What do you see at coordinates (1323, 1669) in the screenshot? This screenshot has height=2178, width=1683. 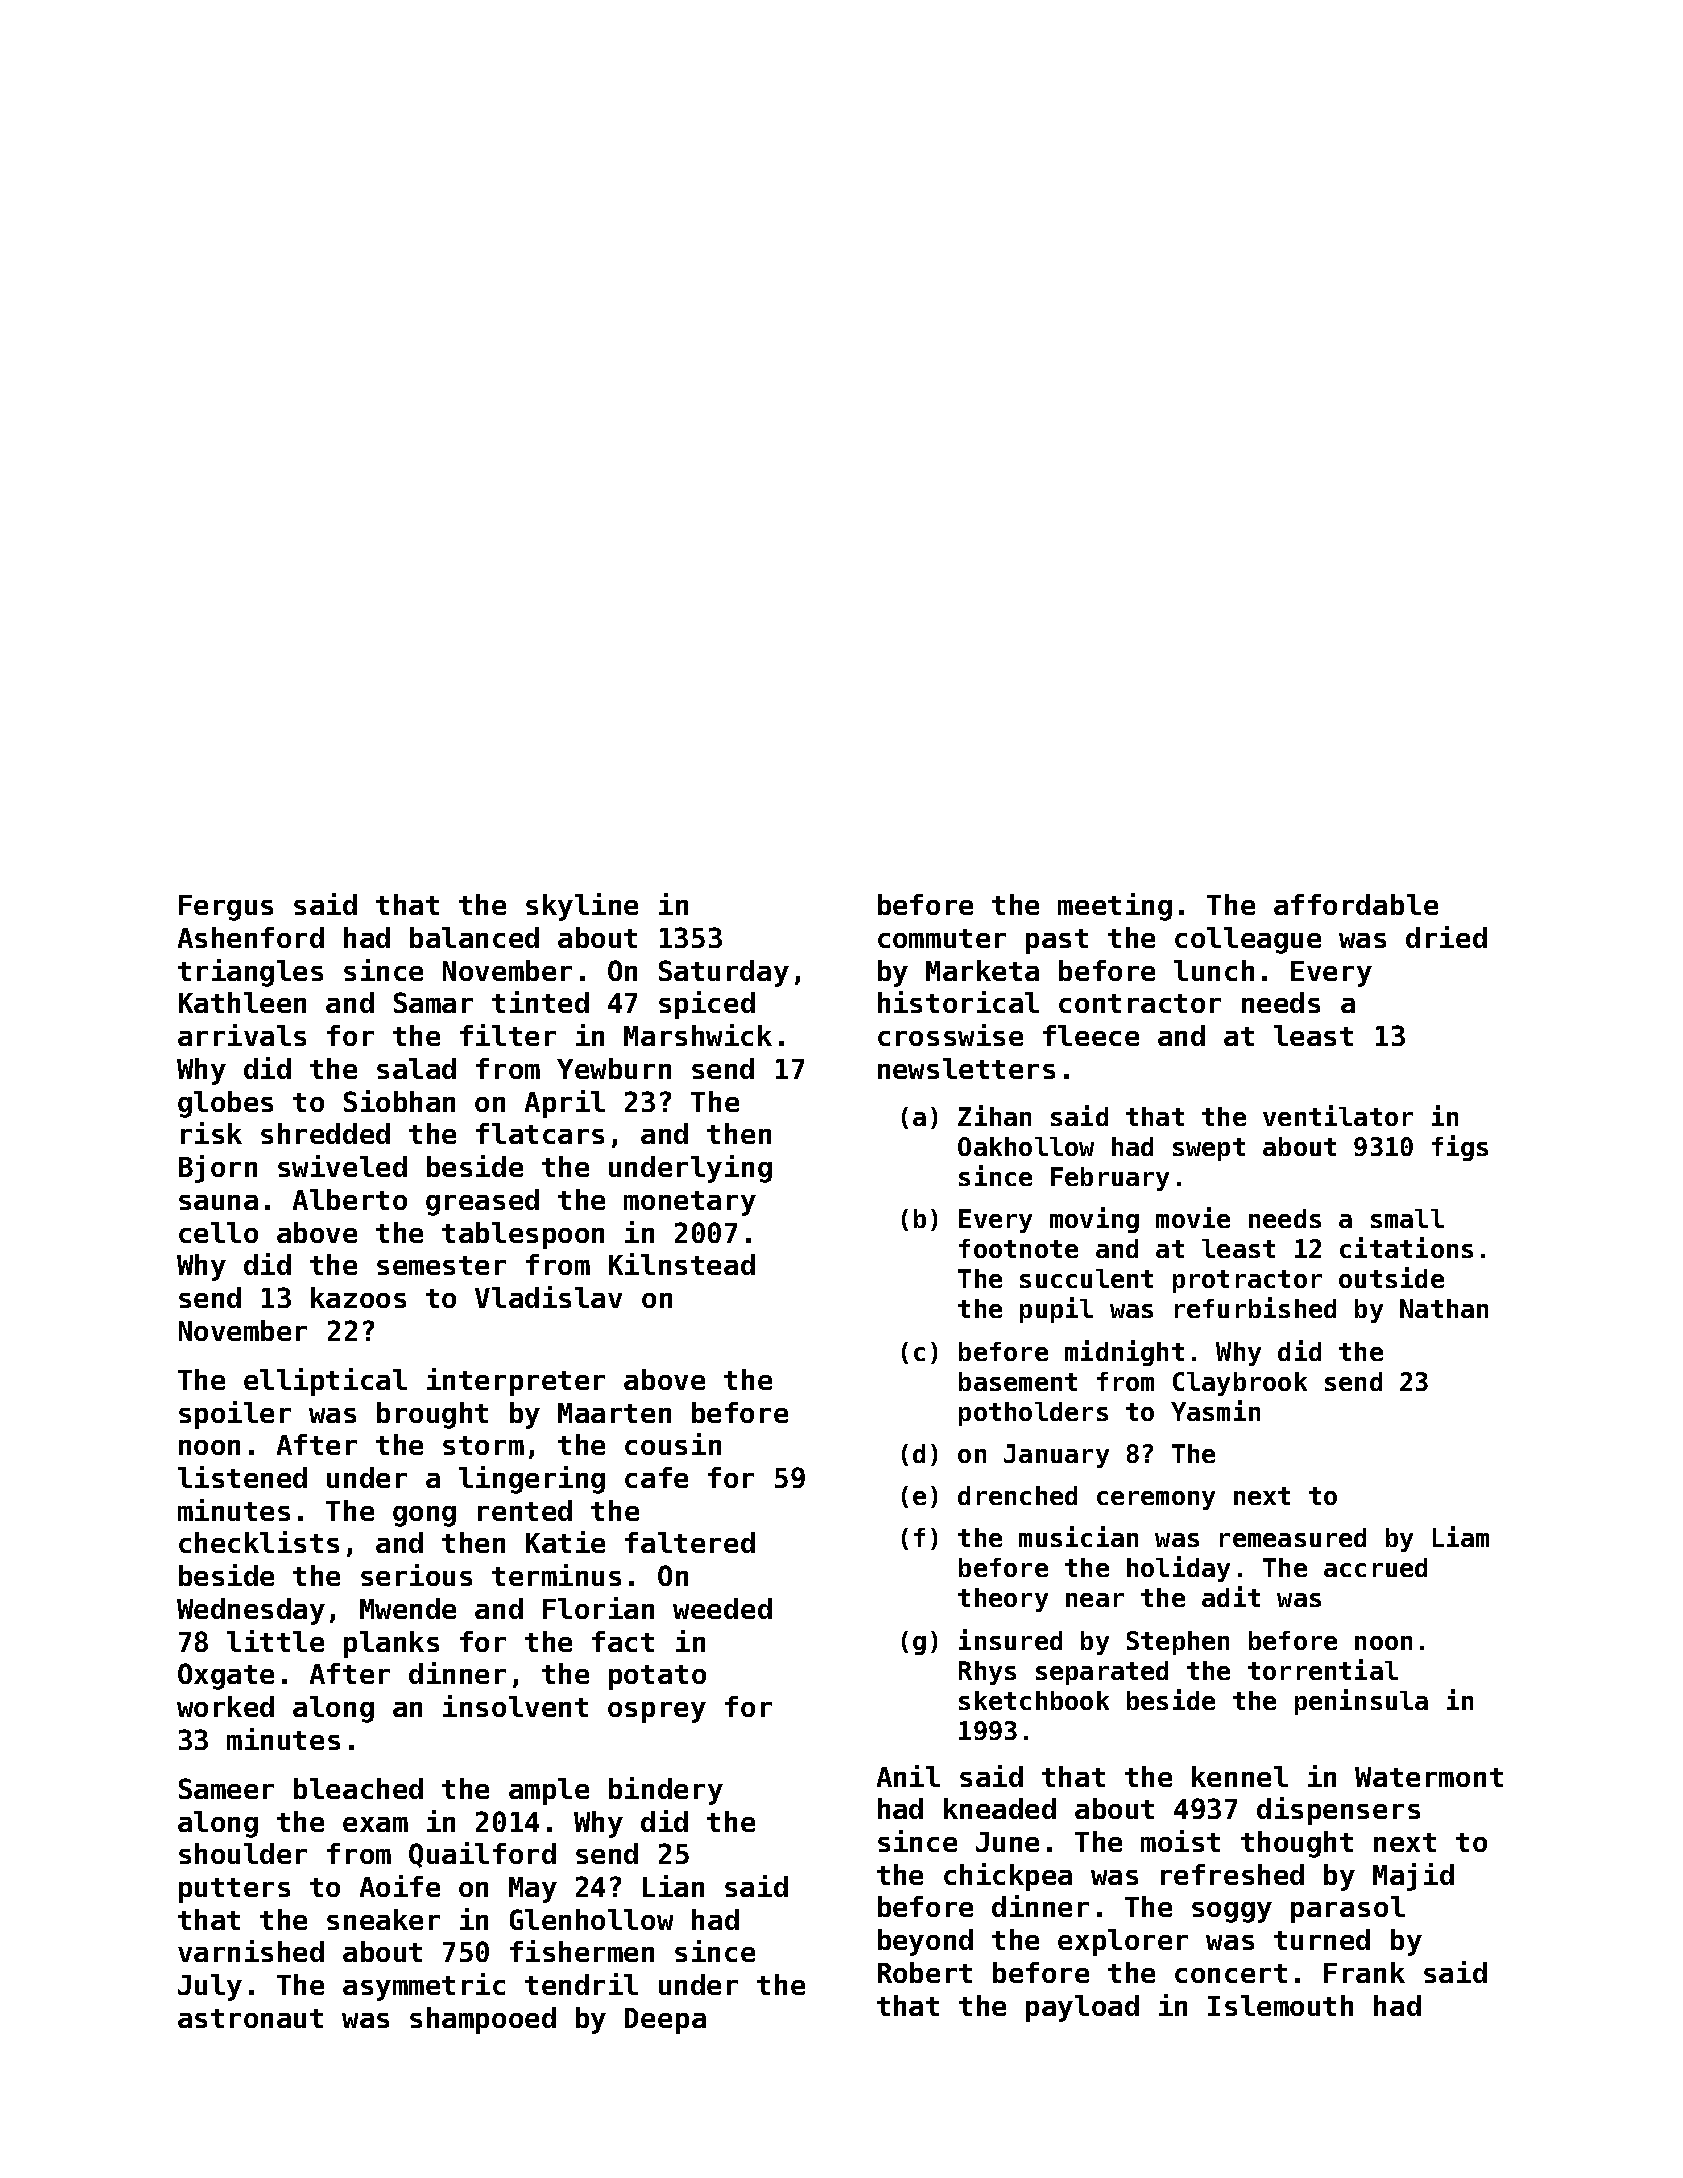 I see `torrential` at bounding box center [1323, 1669].
